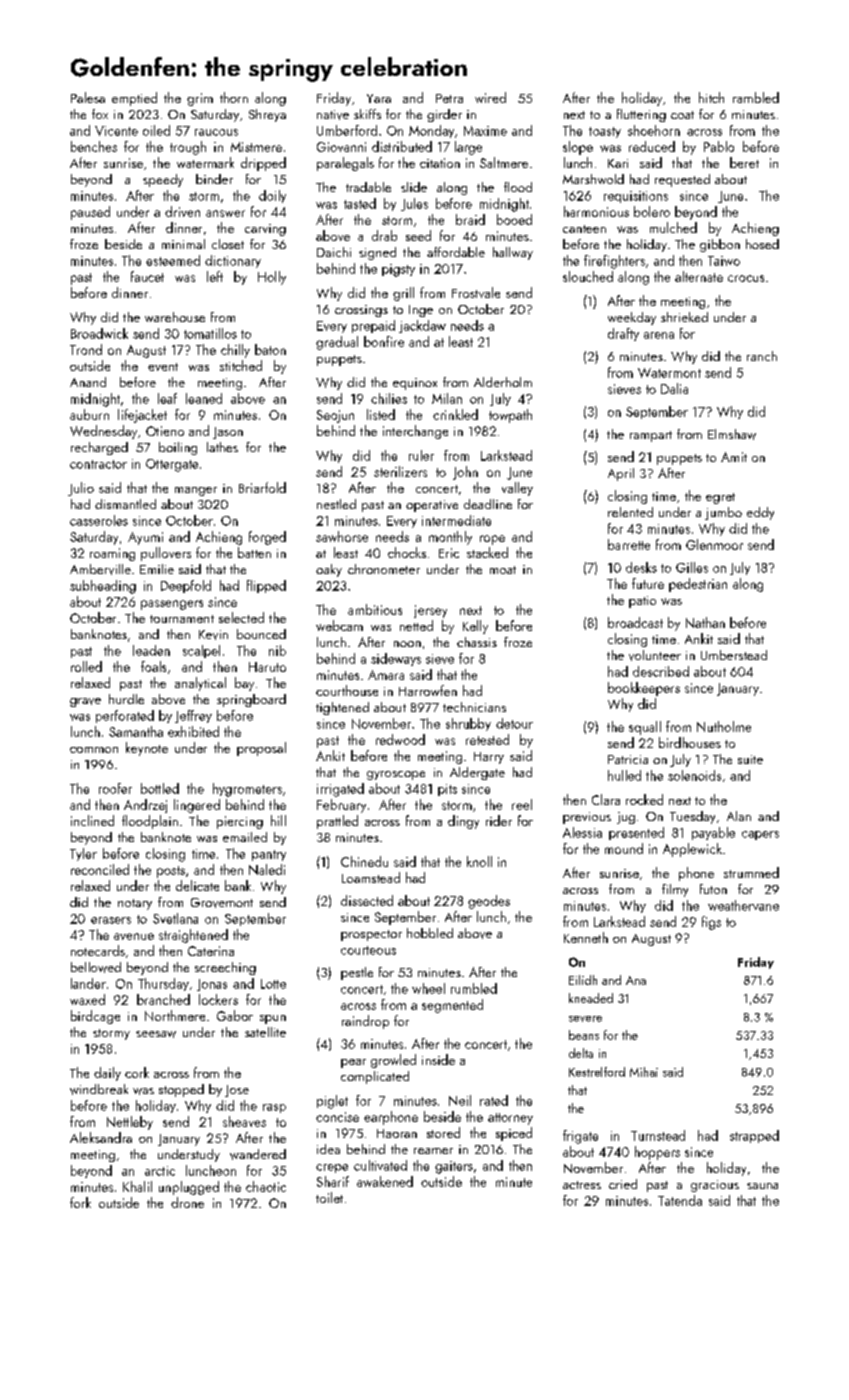  Describe the element at coordinates (489, 902) in the image. I see `geodes` at that location.
